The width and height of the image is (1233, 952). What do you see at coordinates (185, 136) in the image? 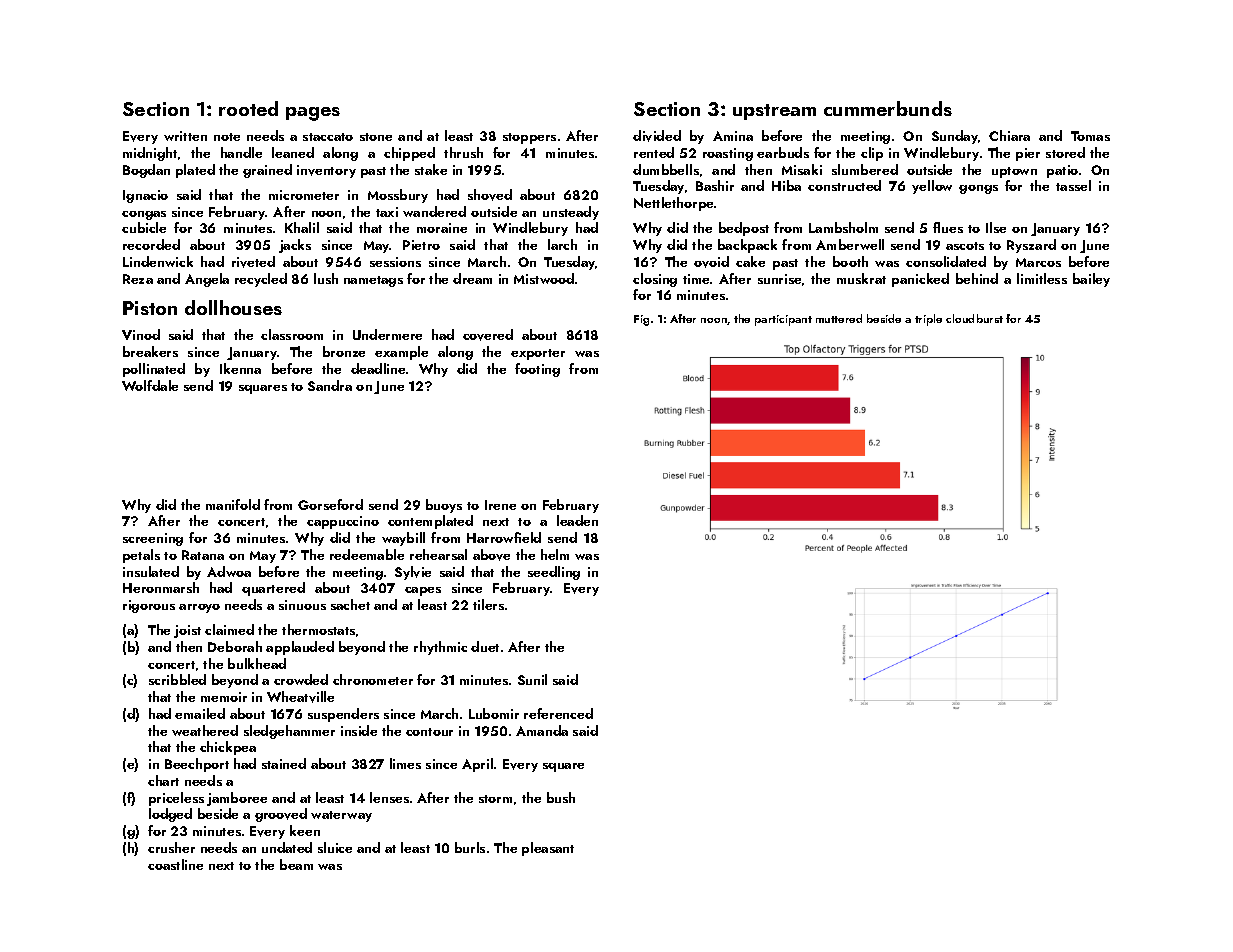
I see `written` at bounding box center [185, 136].
